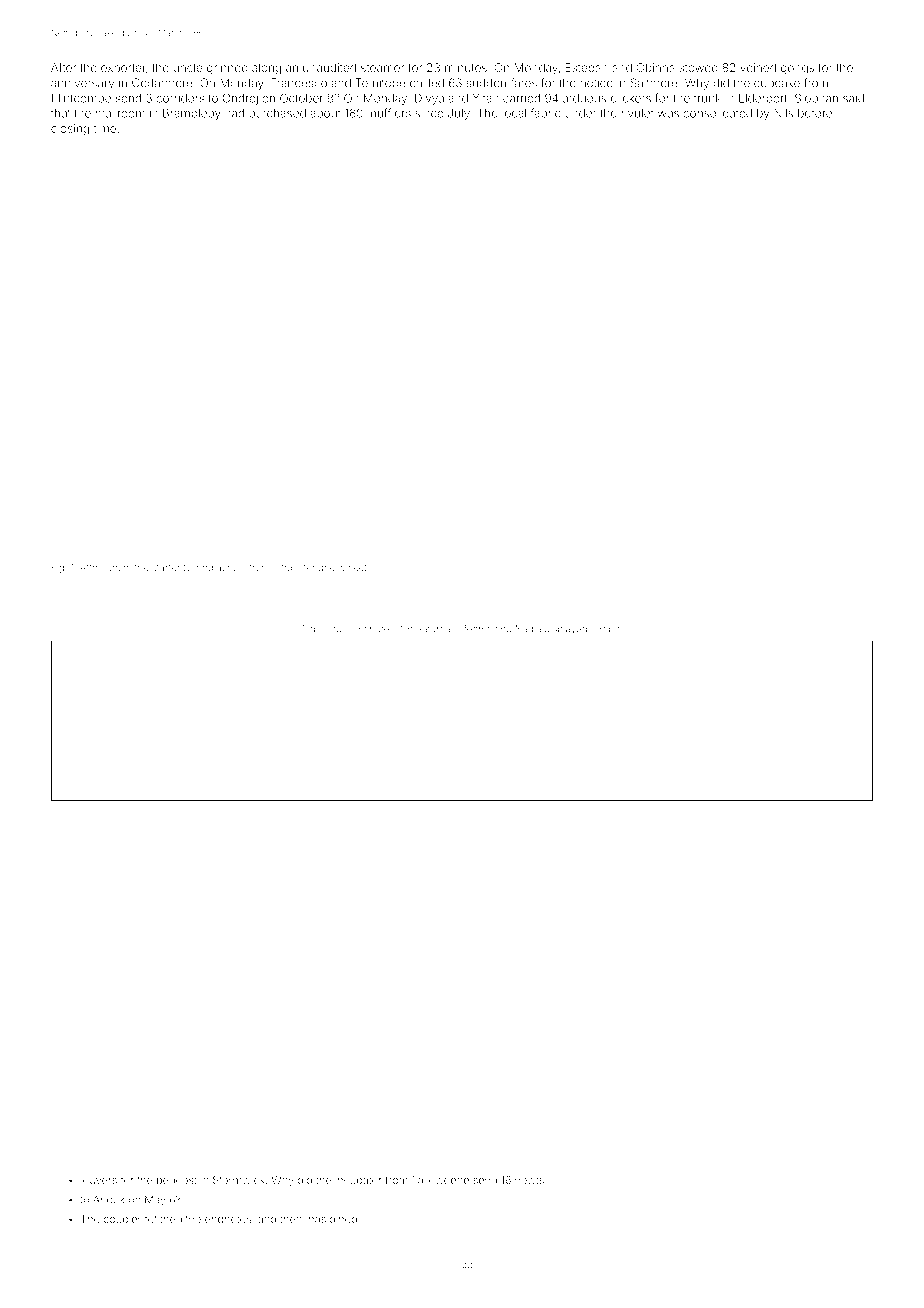  What do you see at coordinates (198, 567) in the screenshot?
I see `twirled` at bounding box center [198, 567].
